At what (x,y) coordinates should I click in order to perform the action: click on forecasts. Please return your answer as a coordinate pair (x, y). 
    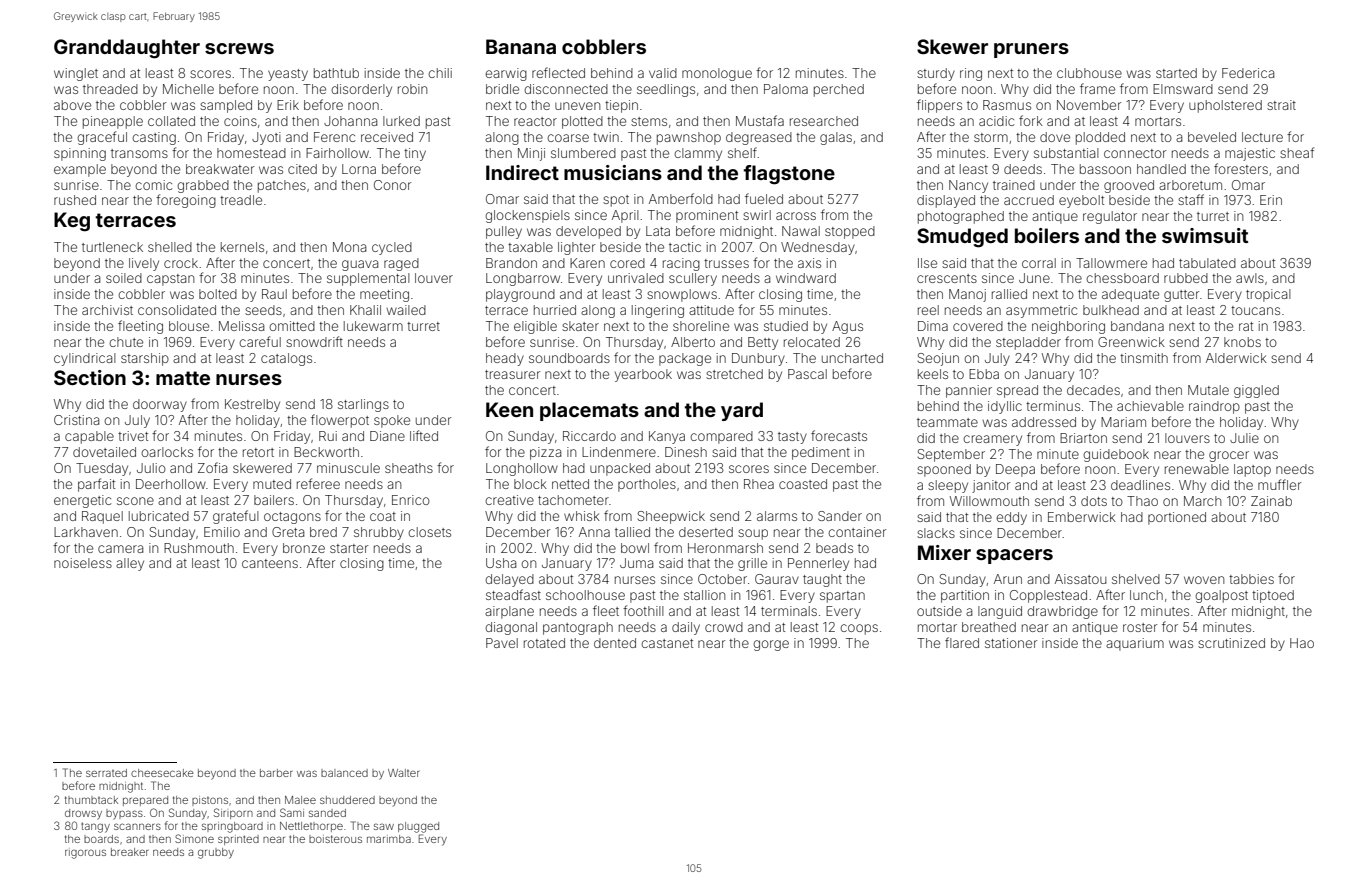
    Looking at the image, I should click on (839, 435).
